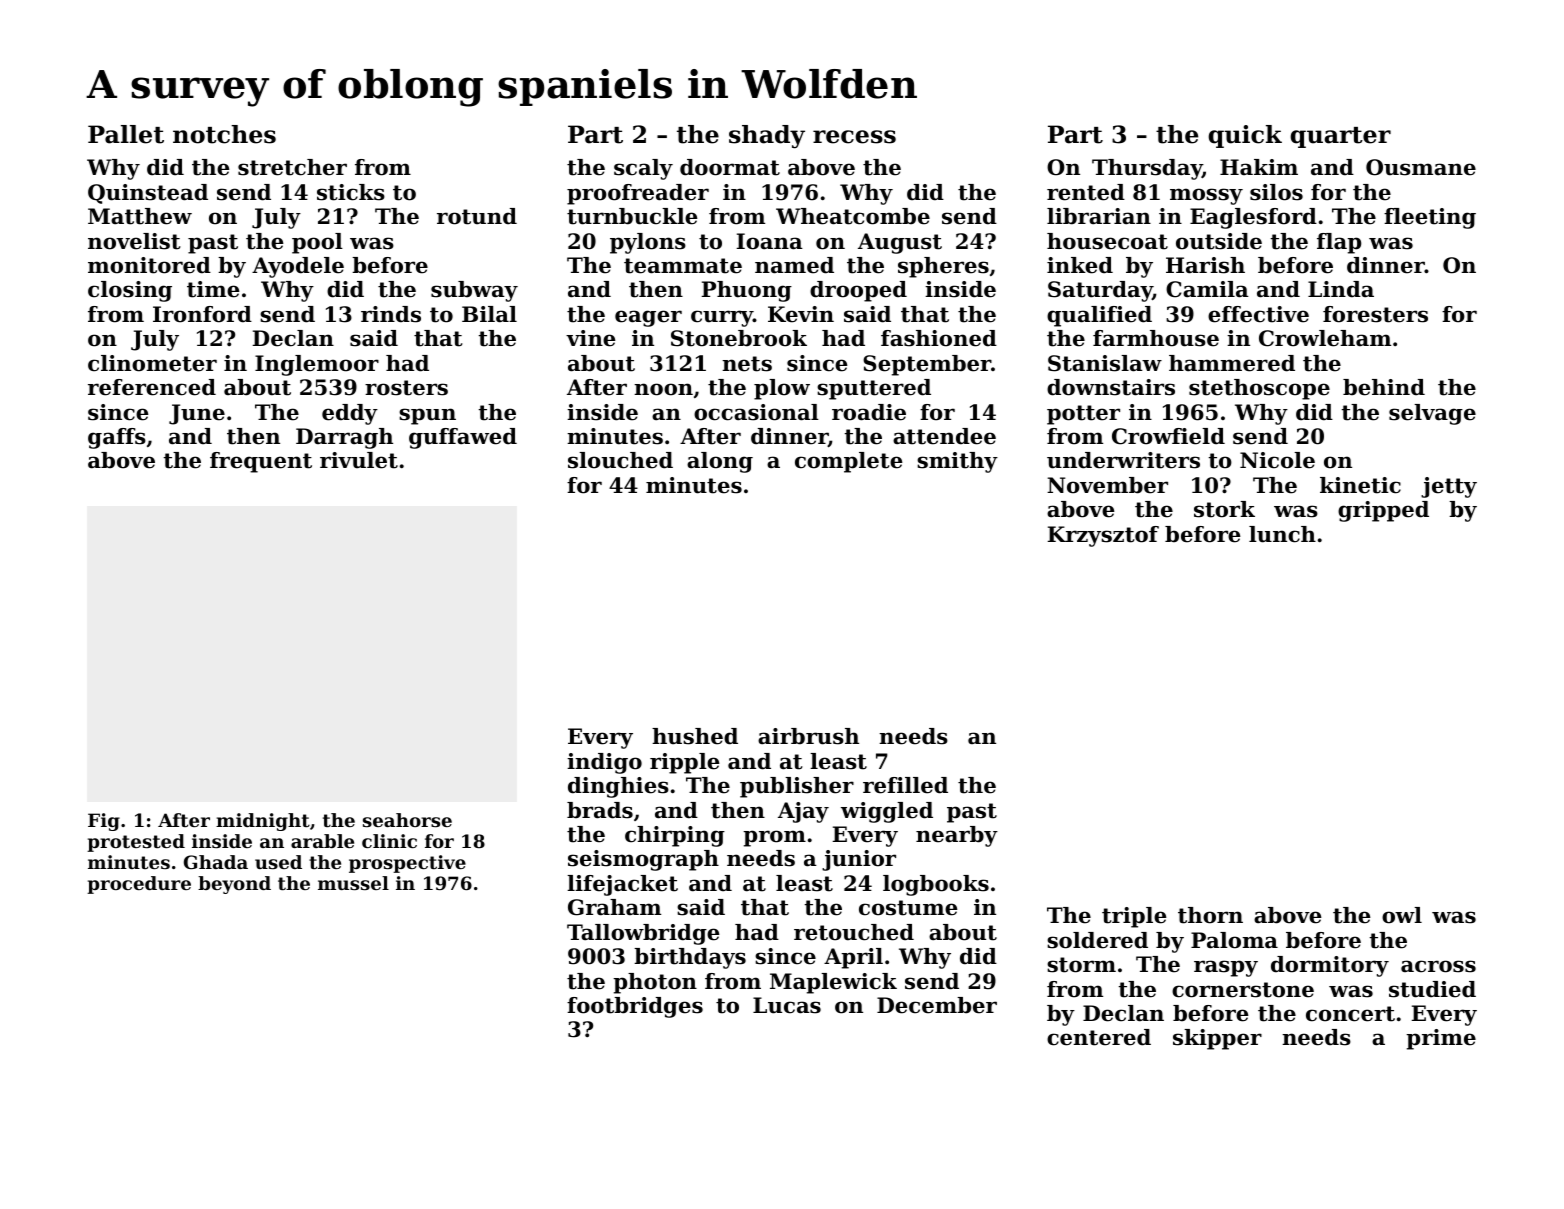 This screenshot has width=1564, height=1209. I want to click on prospective, so click(407, 864).
